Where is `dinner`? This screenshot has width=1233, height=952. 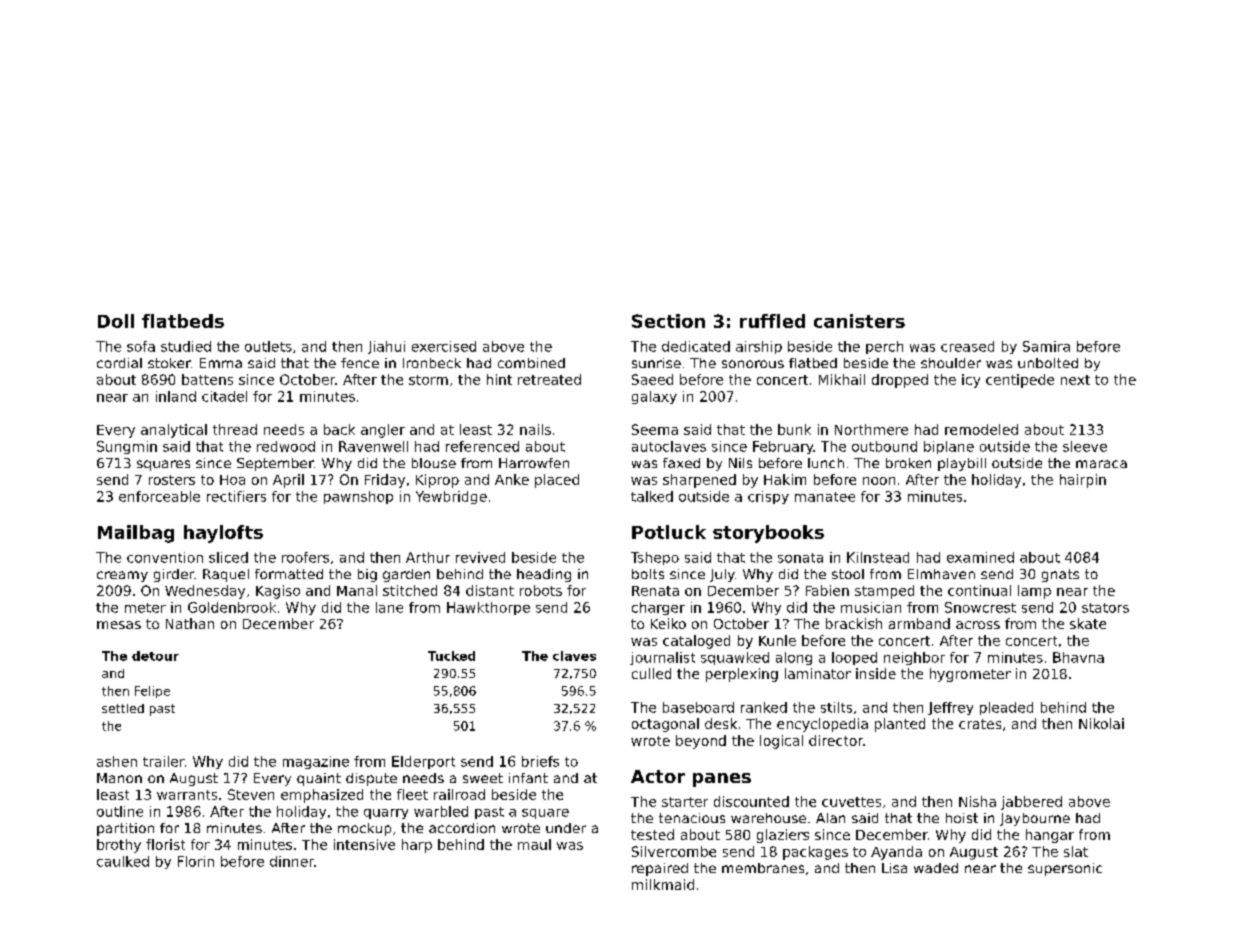 dinner is located at coordinates (292, 861).
